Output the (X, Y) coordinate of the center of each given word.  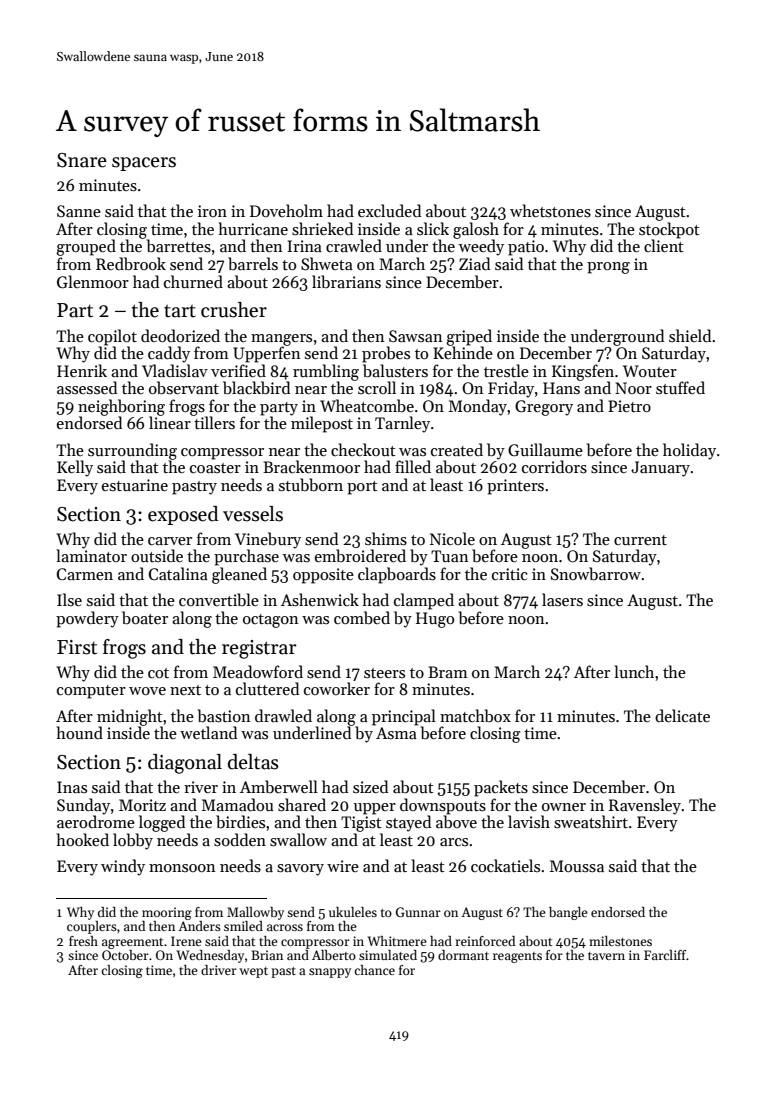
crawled (354, 245)
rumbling (326, 372)
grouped (86, 247)
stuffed (680, 387)
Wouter (650, 371)
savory (300, 870)
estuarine (135, 485)
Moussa (577, 866)
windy (123, 867)
